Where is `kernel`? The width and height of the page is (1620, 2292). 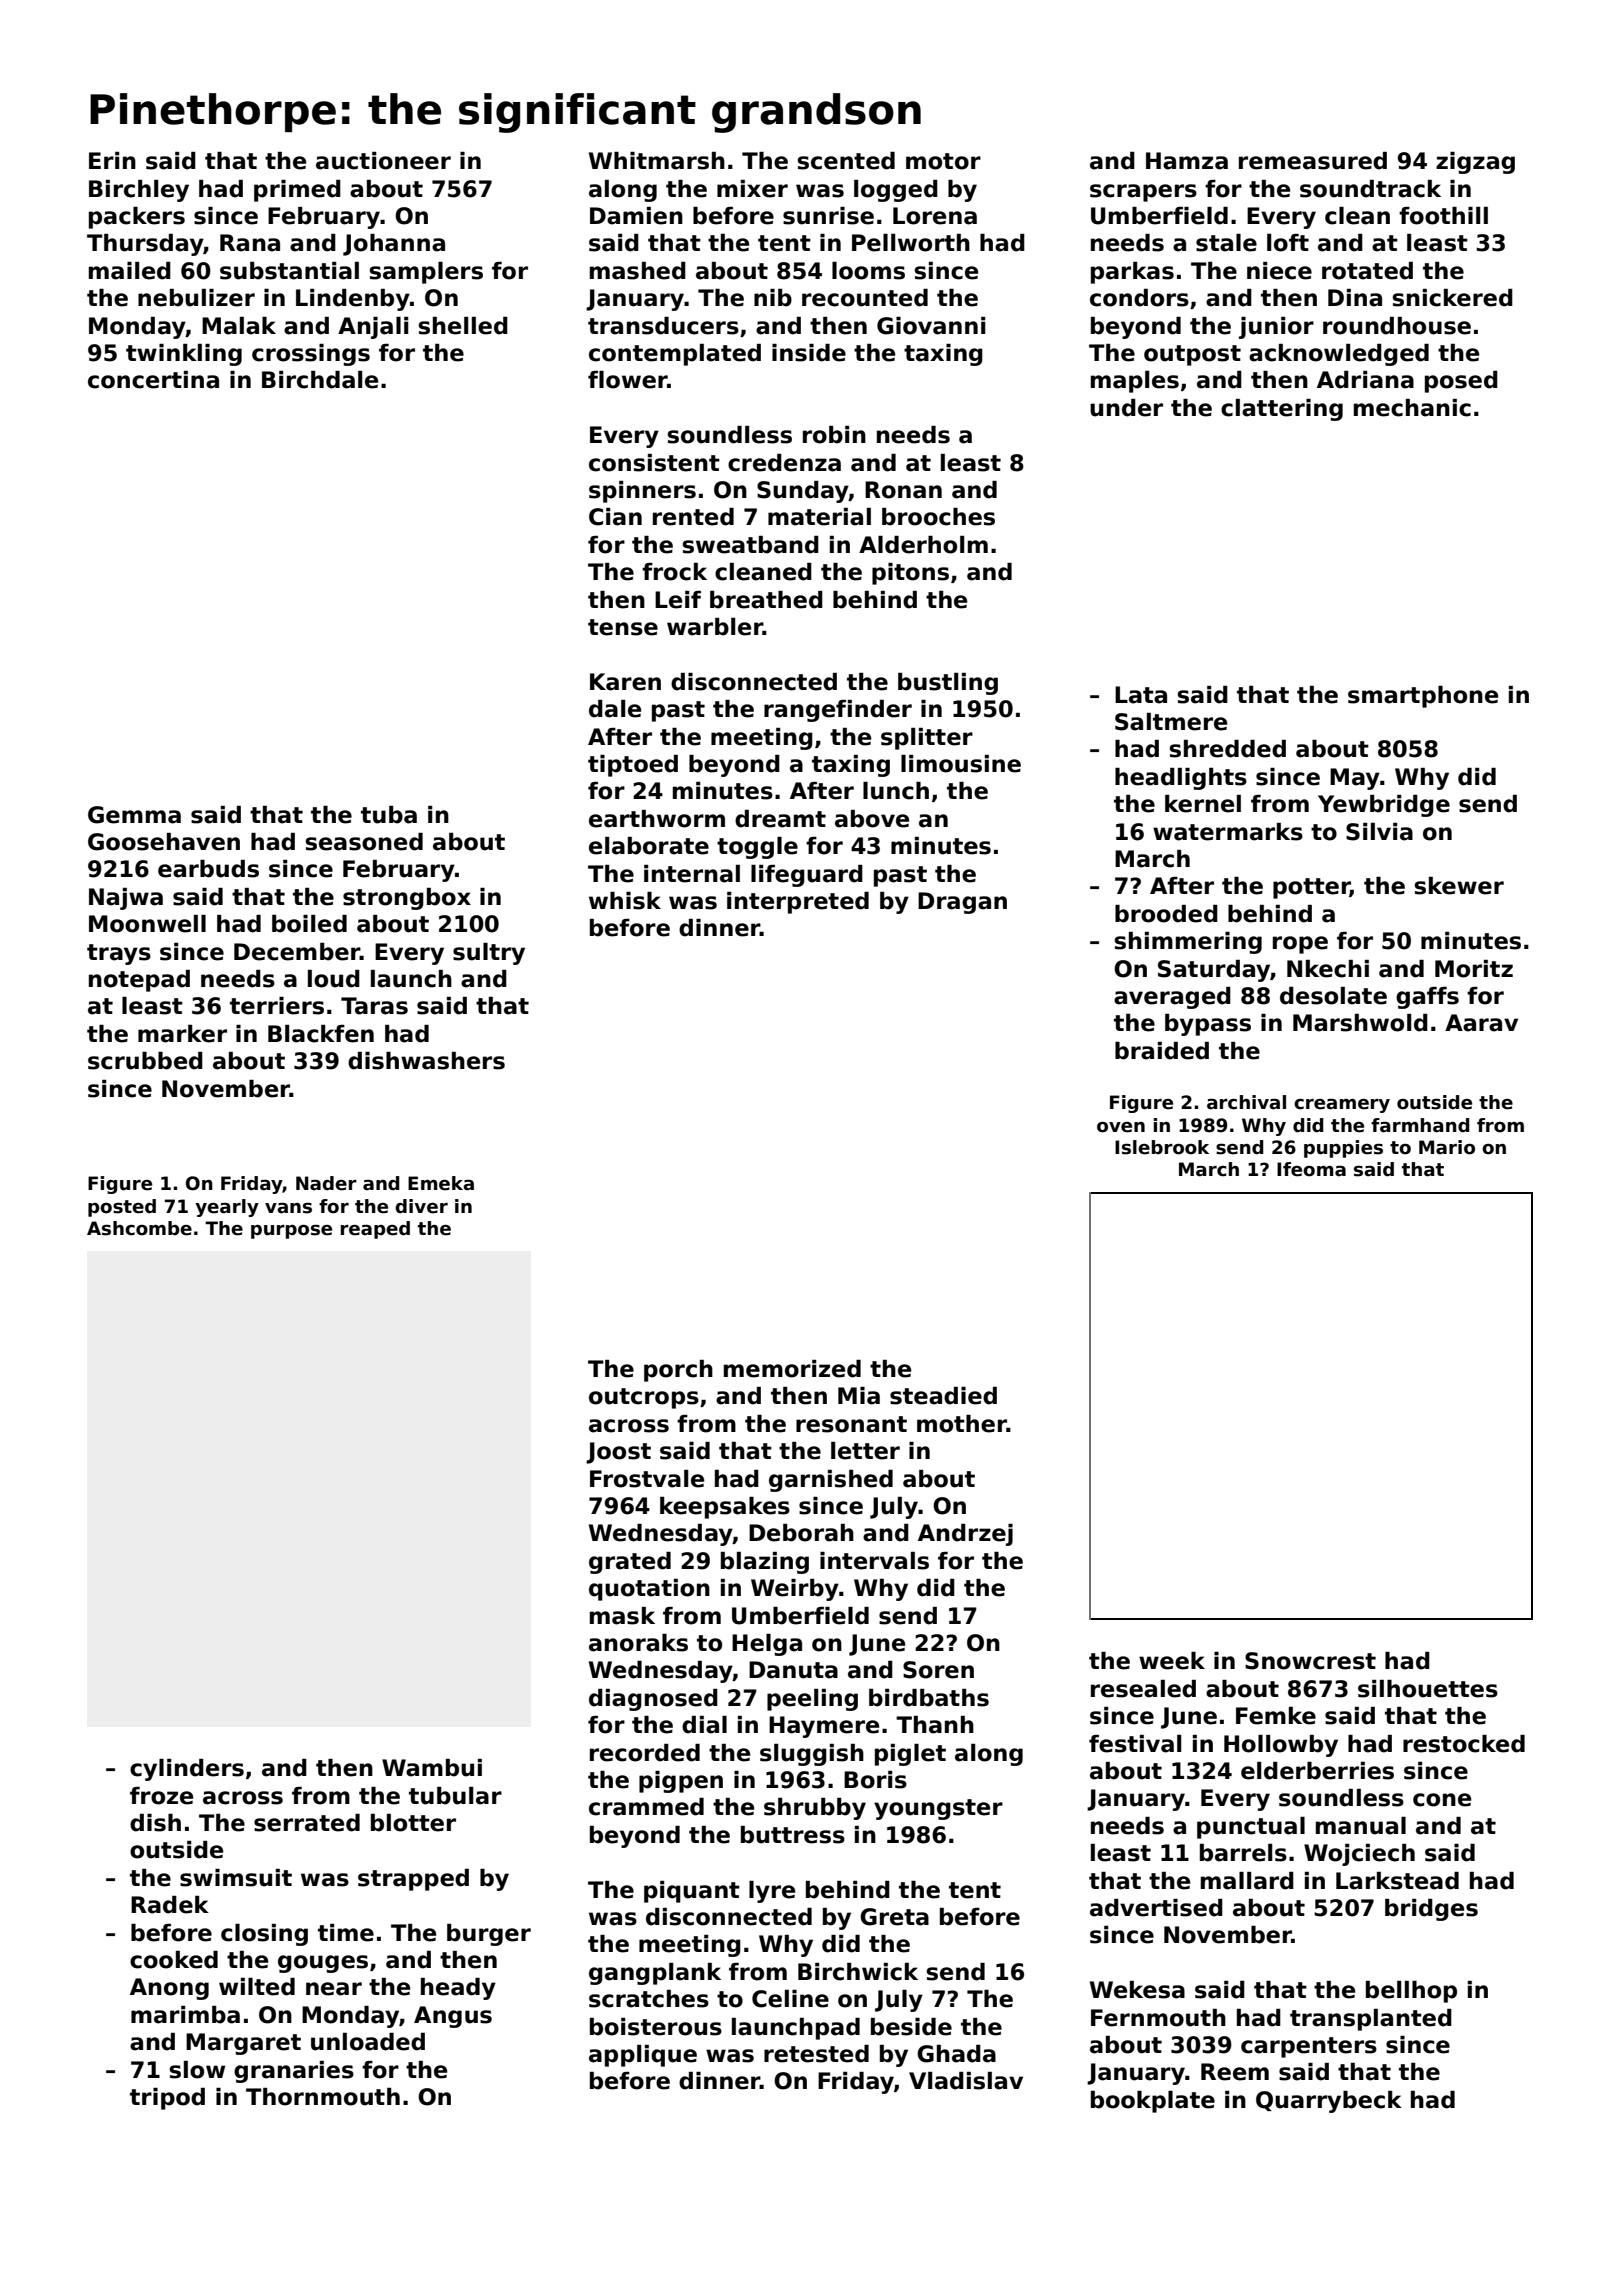
kernel is located at coordinates (1203, 804).
